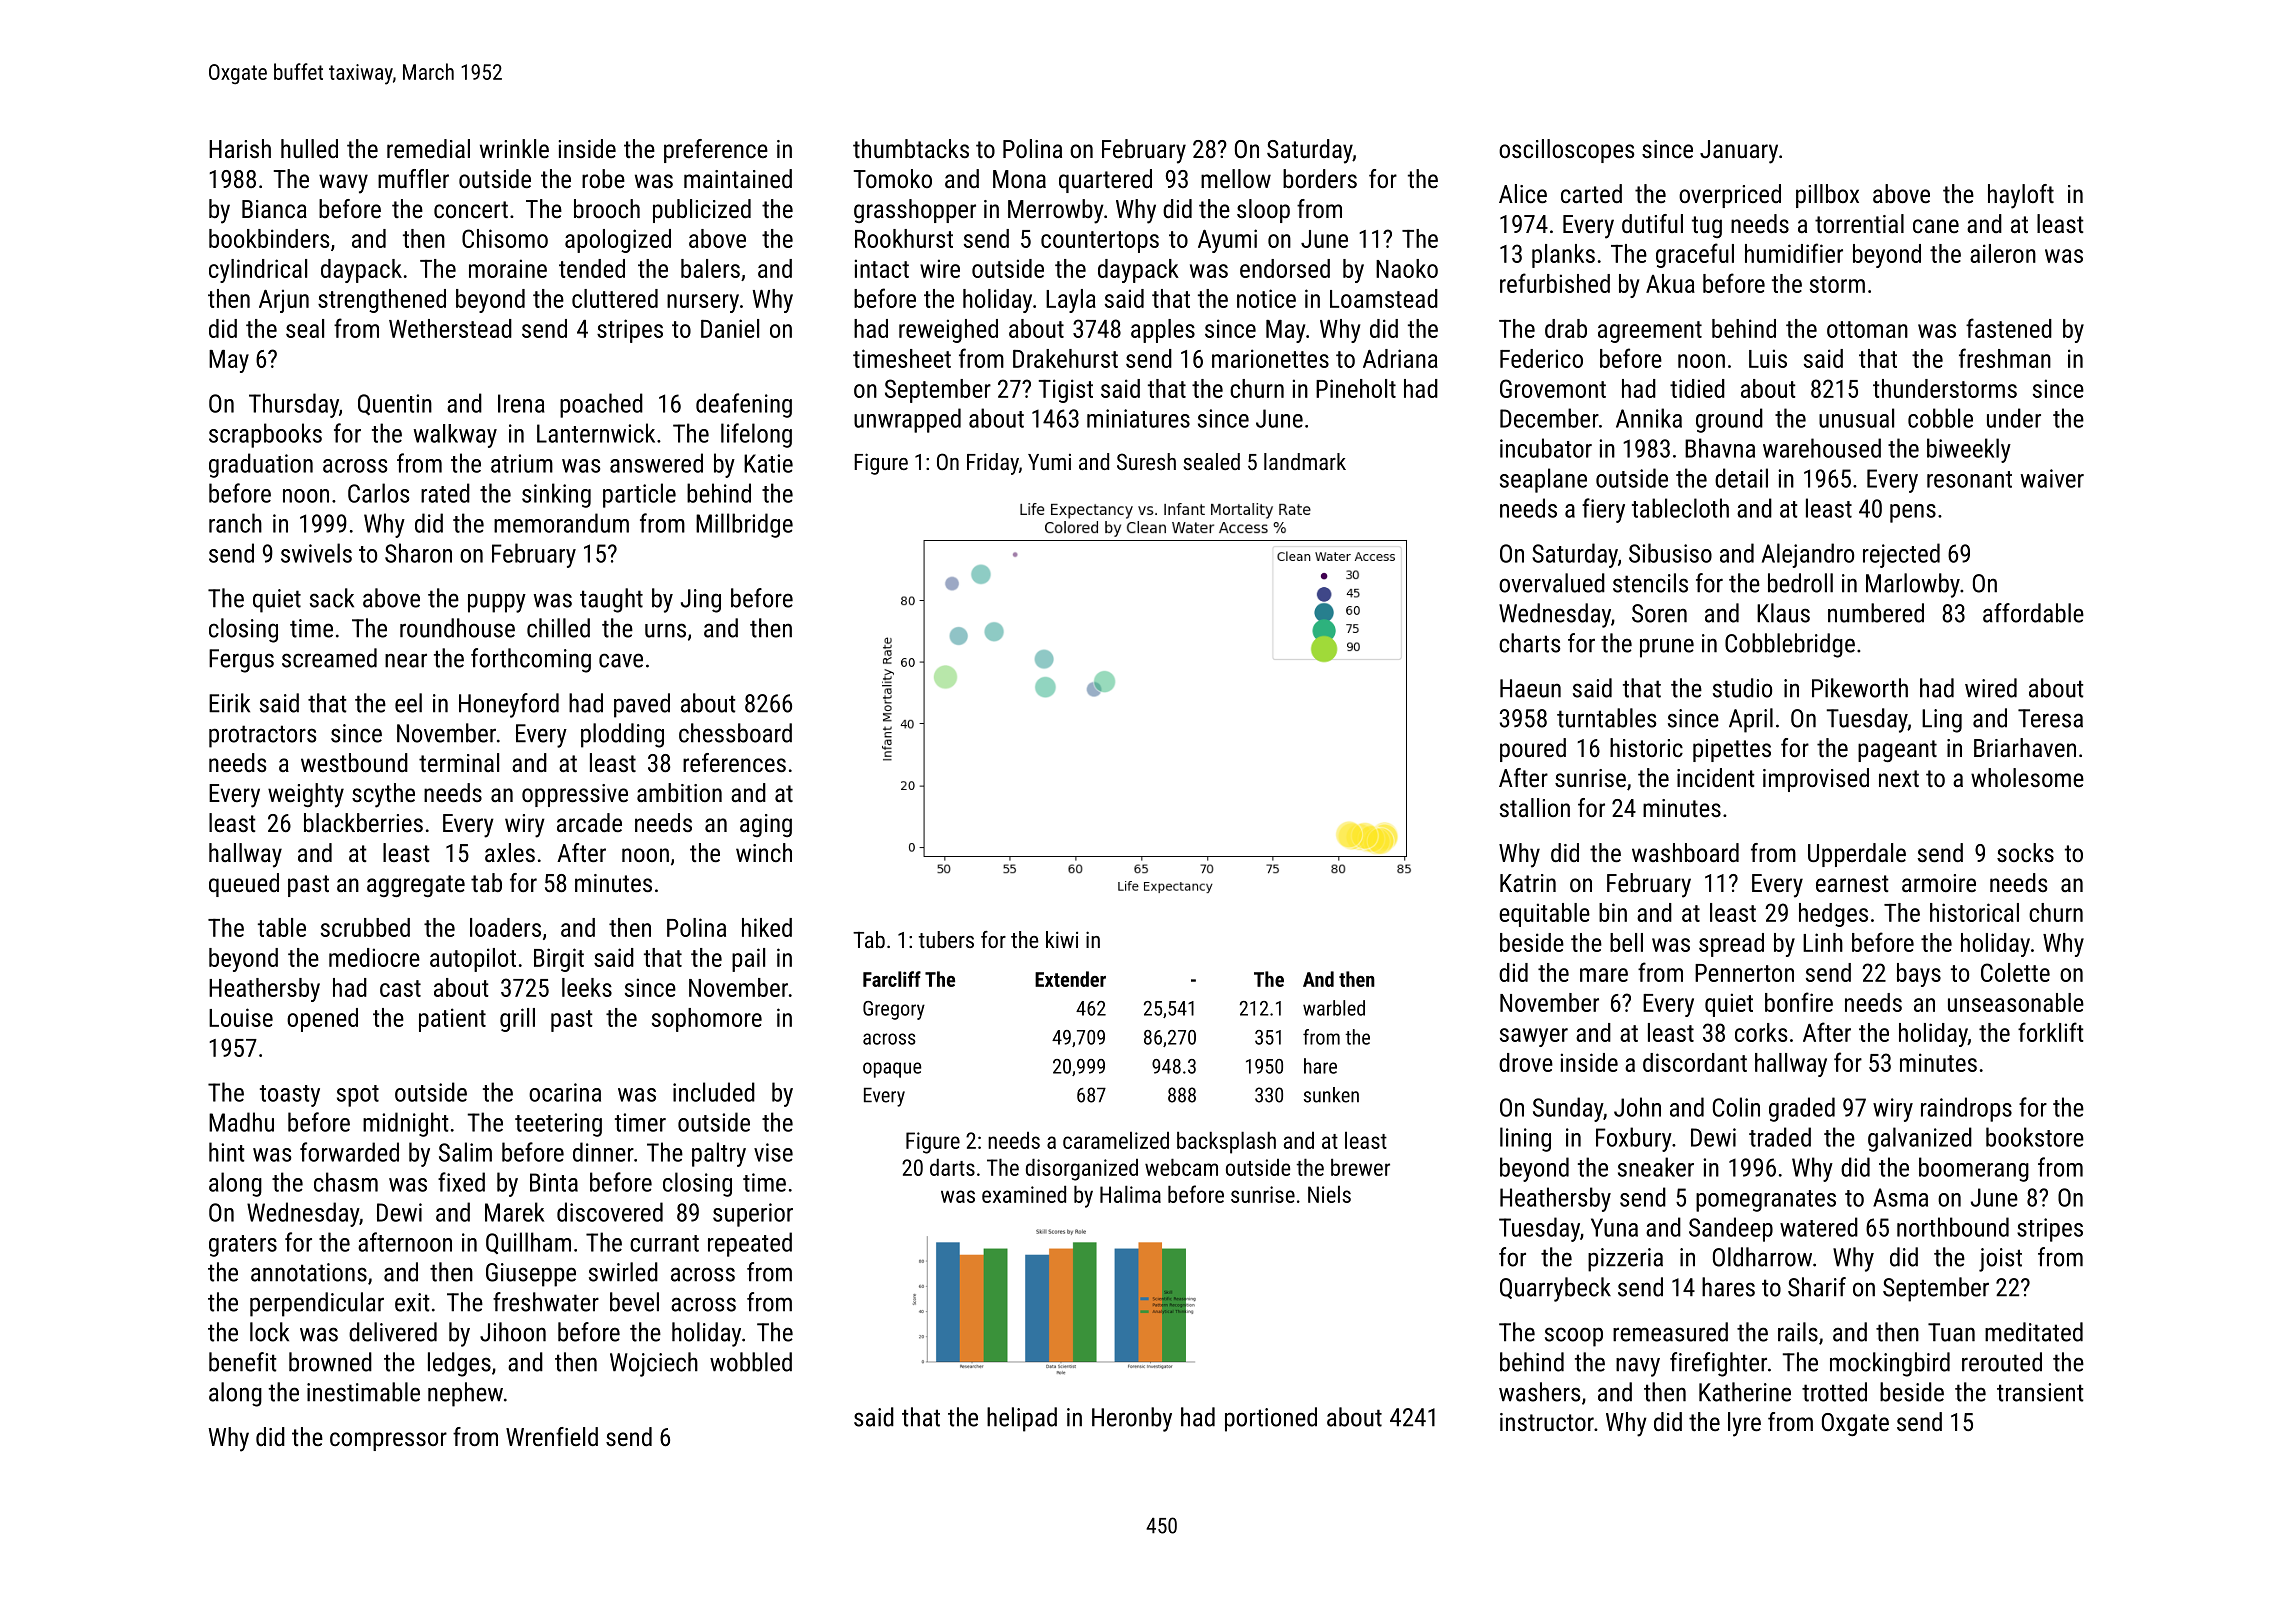 Image resolution: width=2292 pixels, height=1620 pixels. What do you see at coordinates (459, 762) in the image?
I see `terminal` at bounding box center [459, 762].
